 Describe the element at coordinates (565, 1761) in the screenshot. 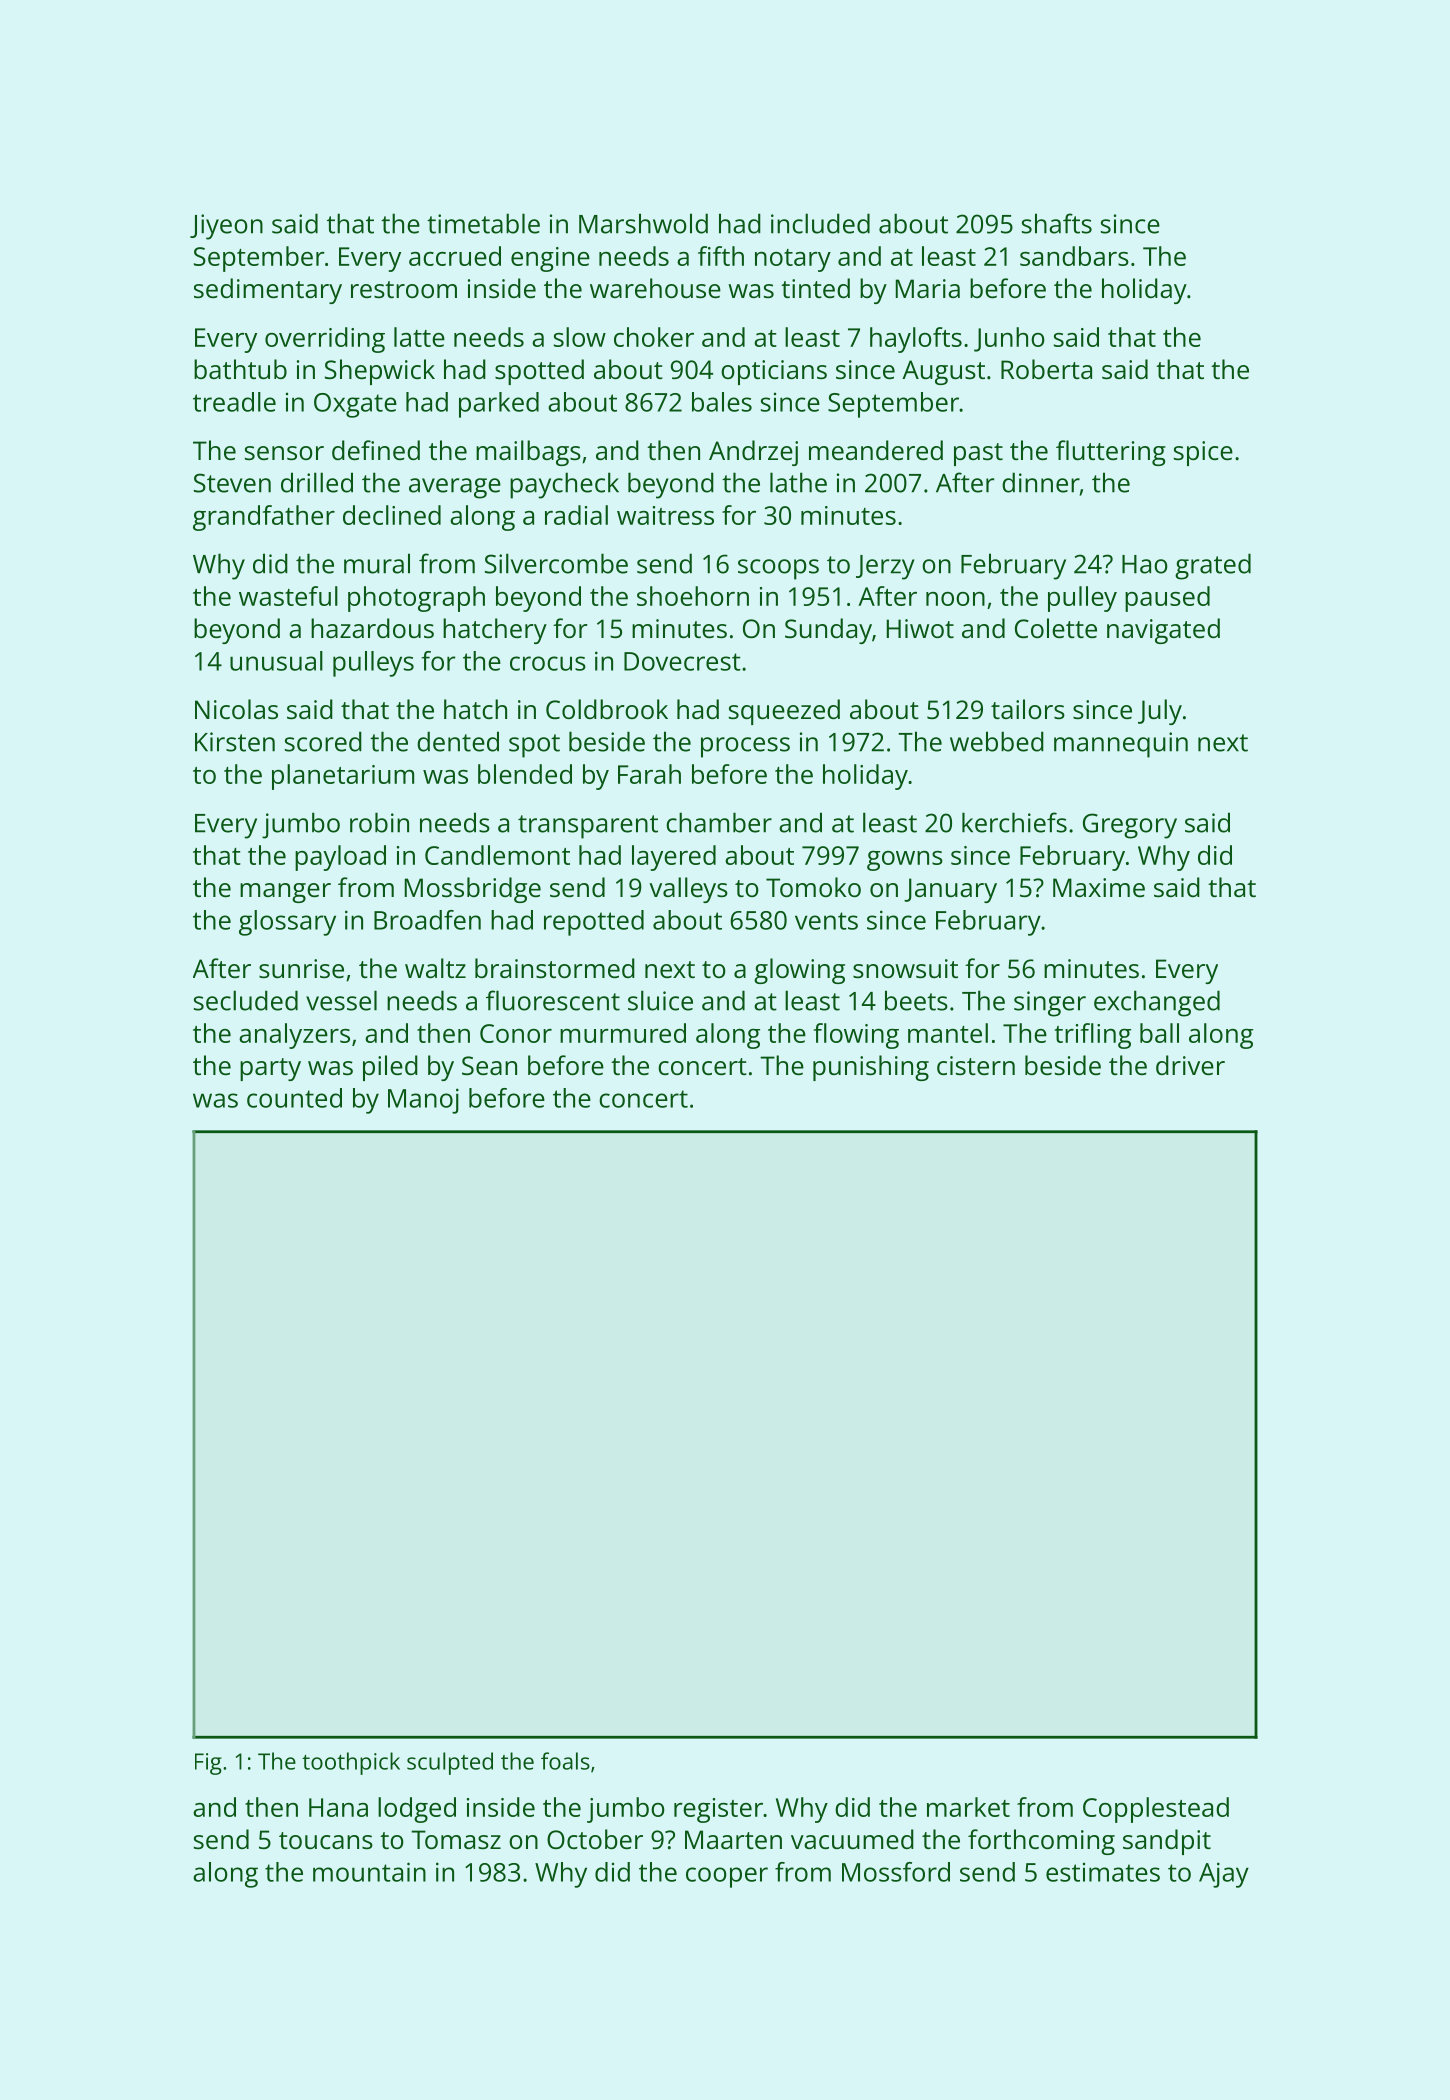

I see `foals` at that location.
